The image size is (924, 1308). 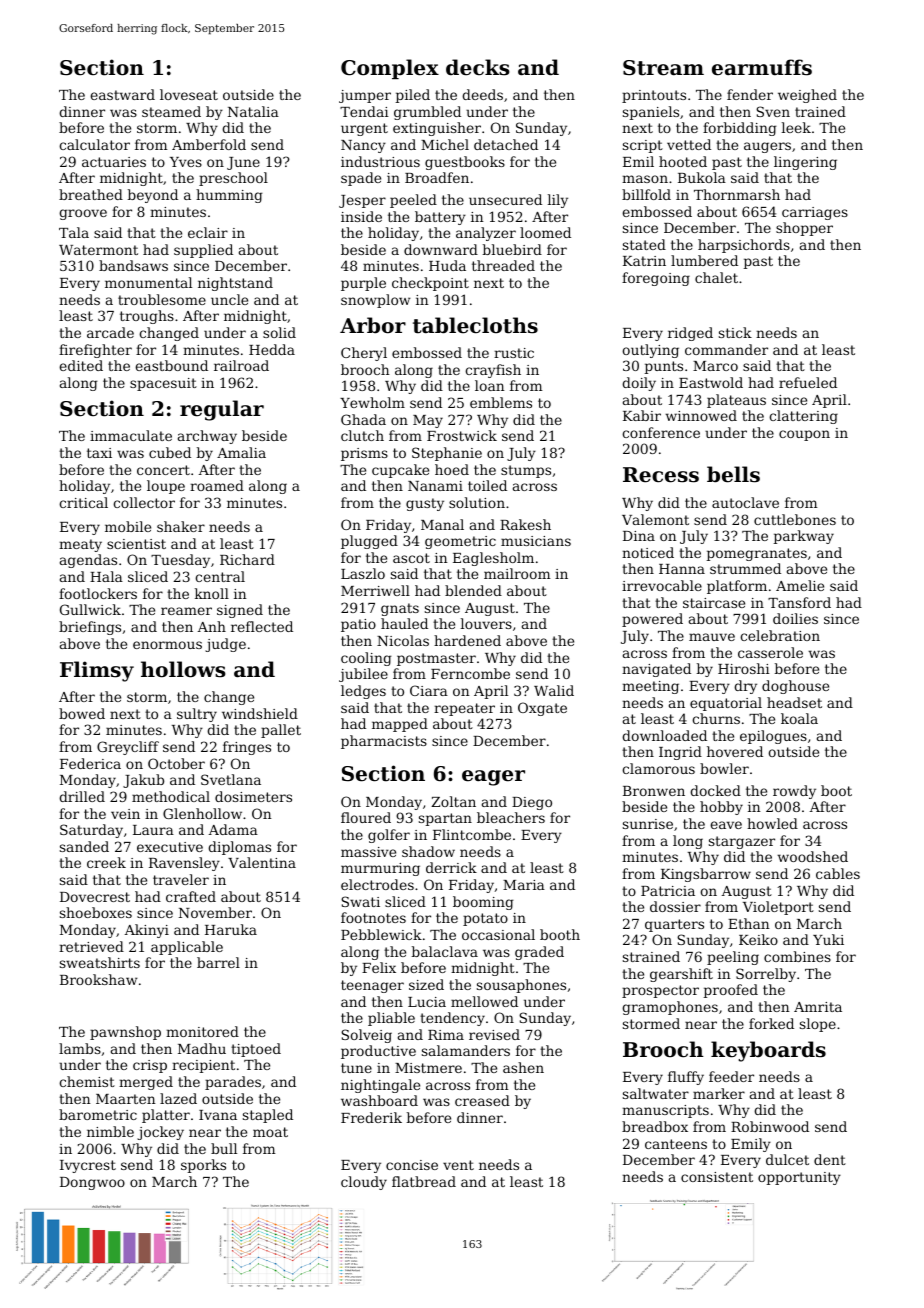 I want to click on crayfish, so click(x=493, y=371).
